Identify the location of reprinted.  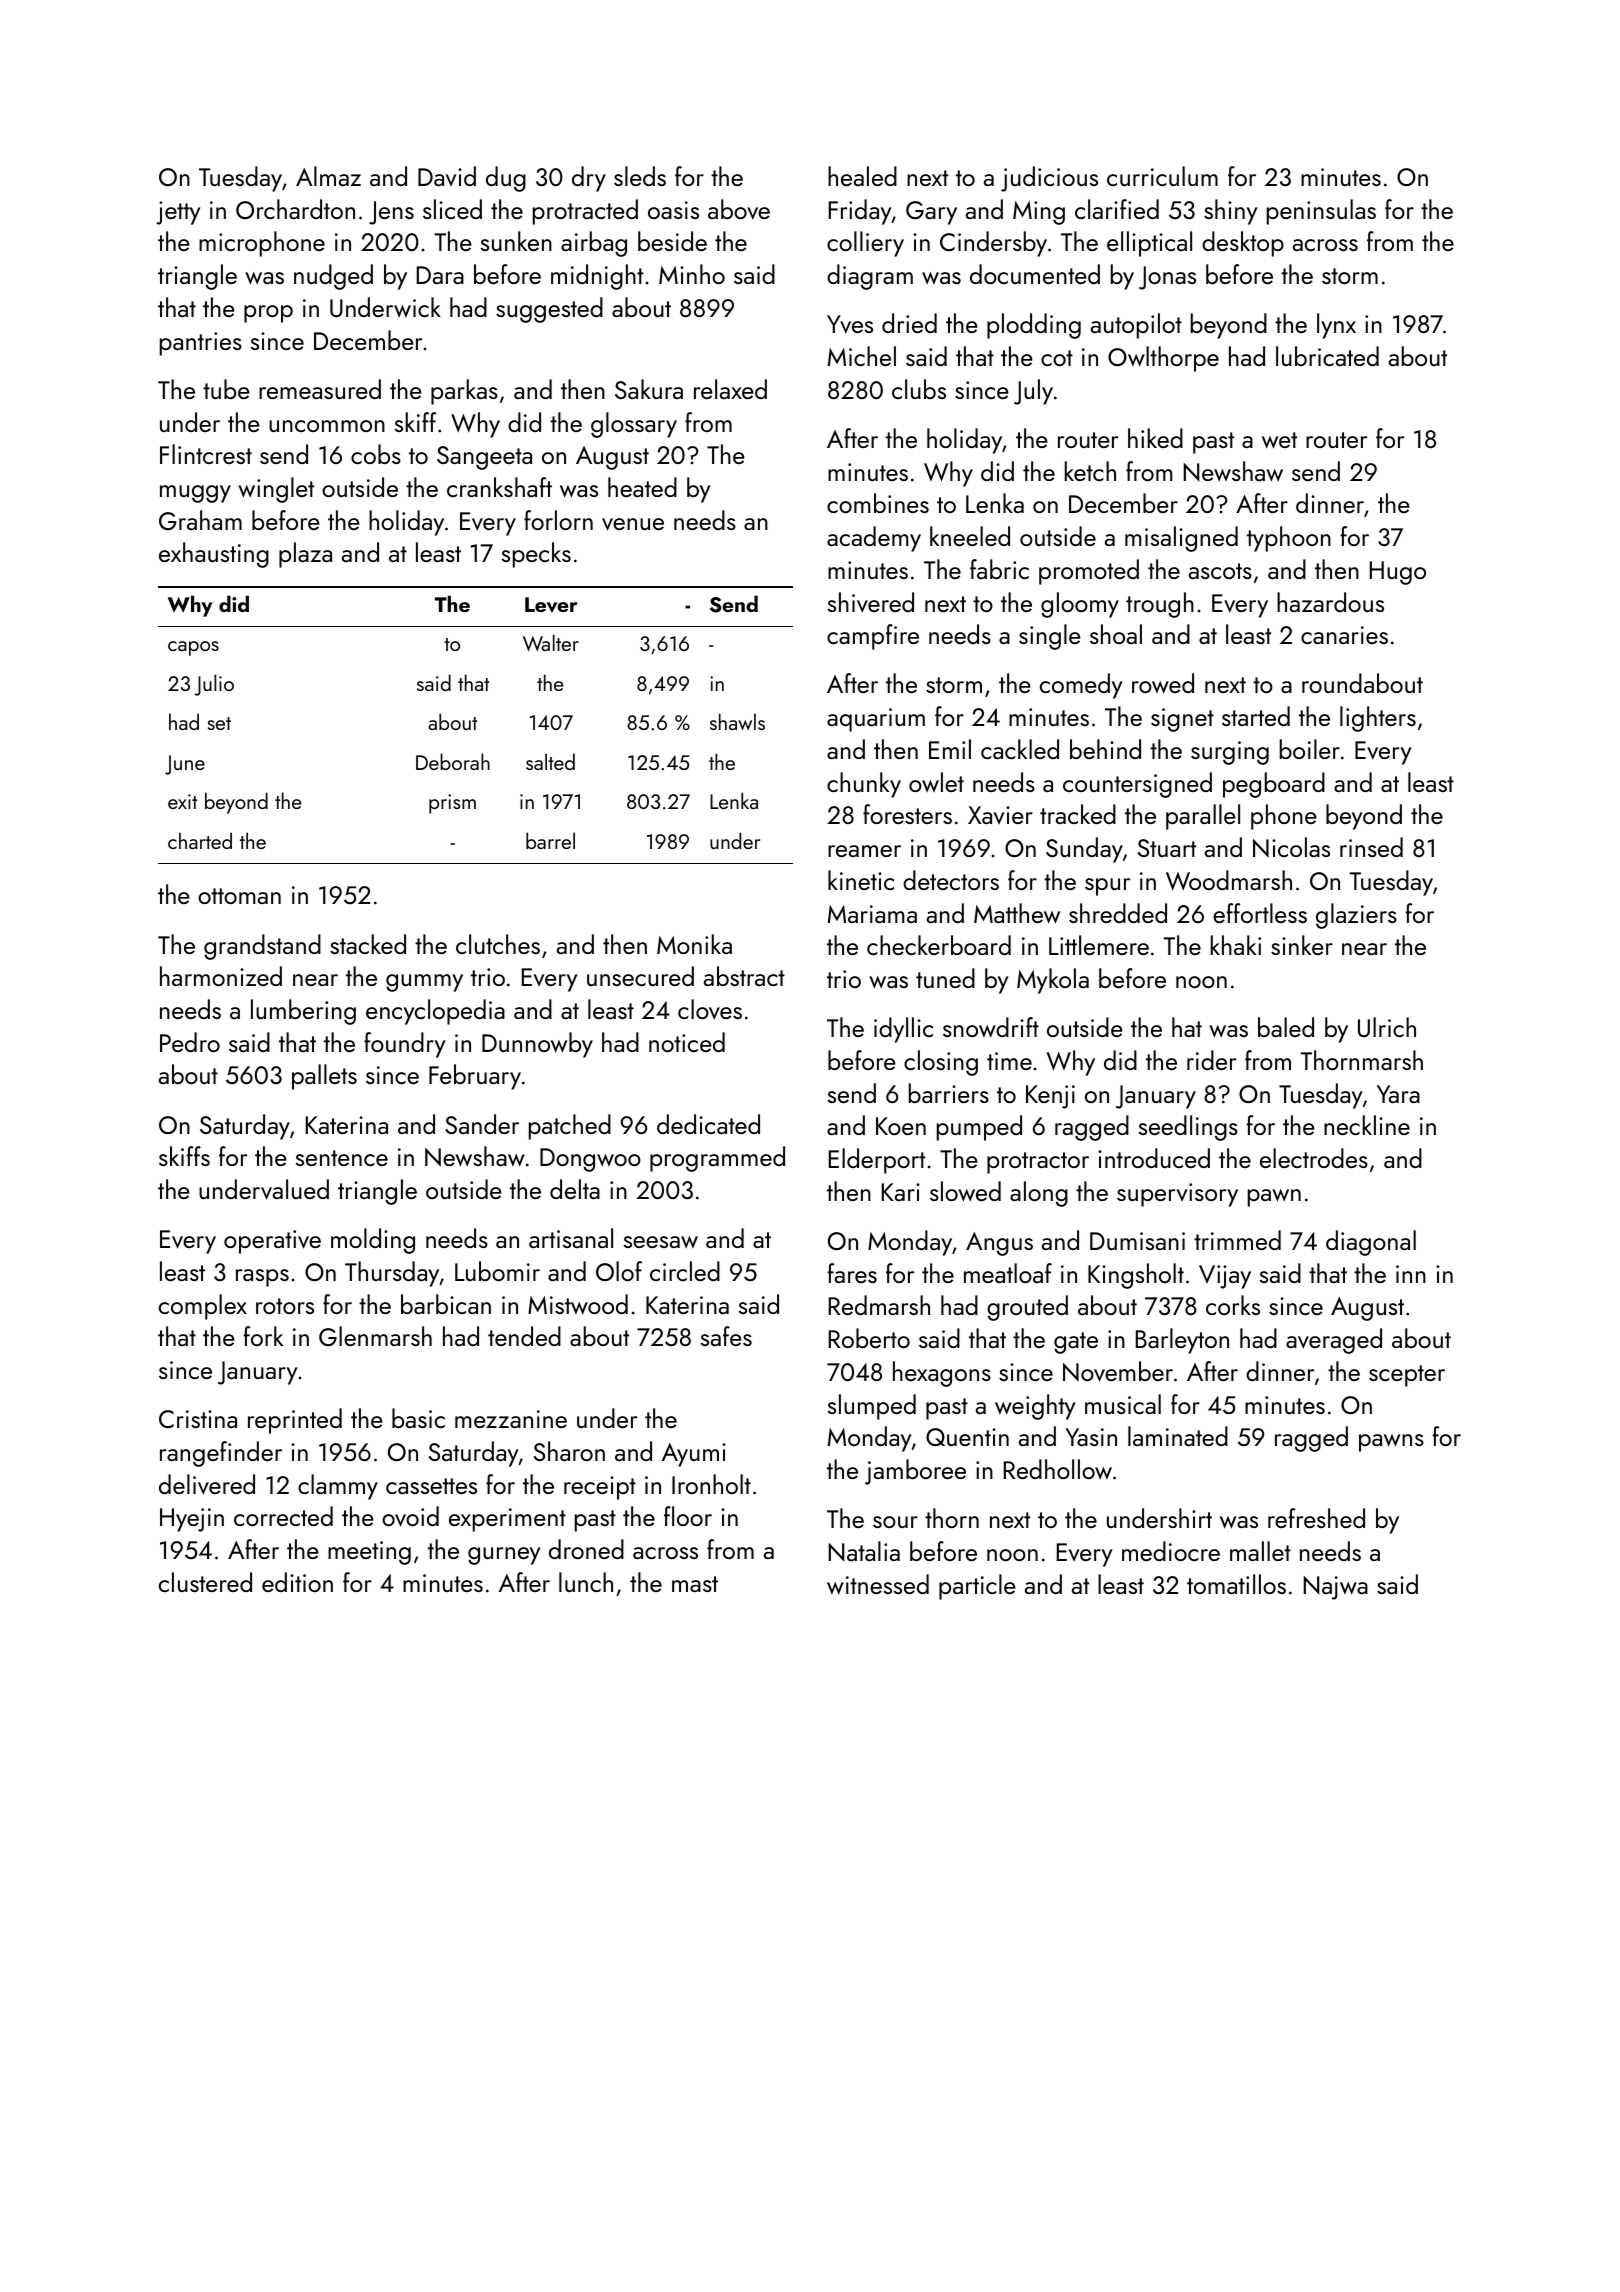
(295, 1421).
